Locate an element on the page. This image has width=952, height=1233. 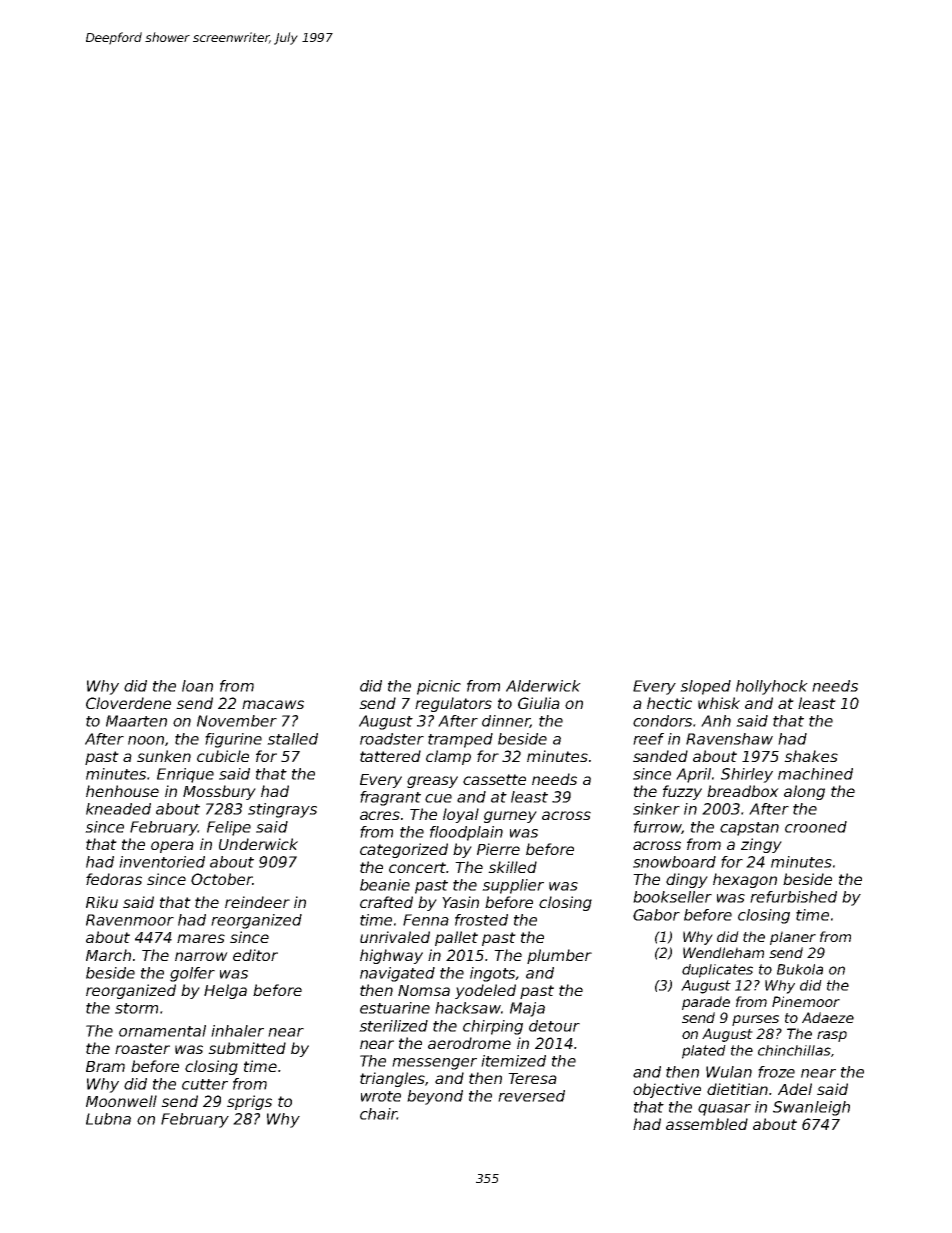
noon is located at coordinates (146, 740).
